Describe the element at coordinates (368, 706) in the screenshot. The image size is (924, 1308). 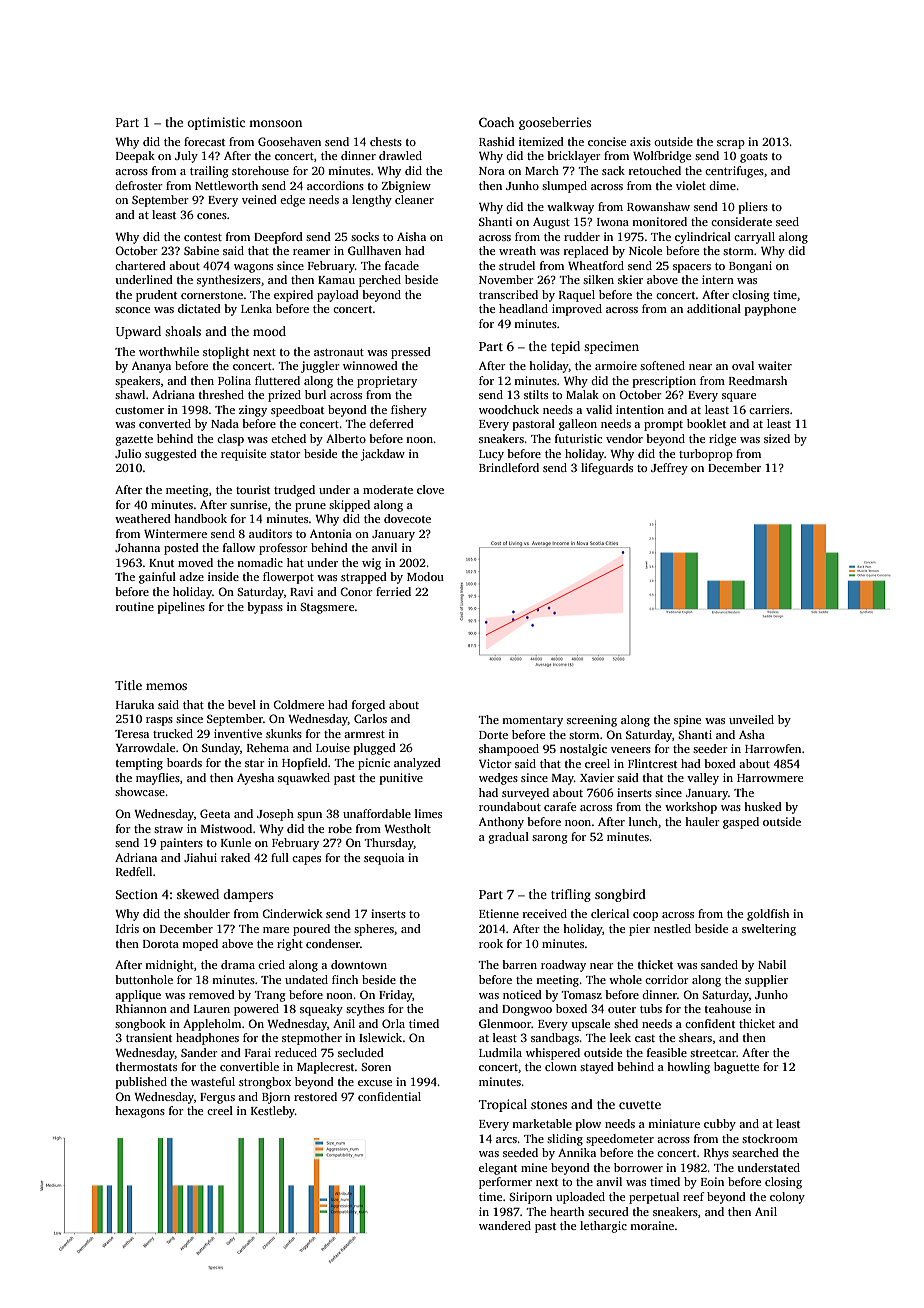
I see `forged` at that location.
